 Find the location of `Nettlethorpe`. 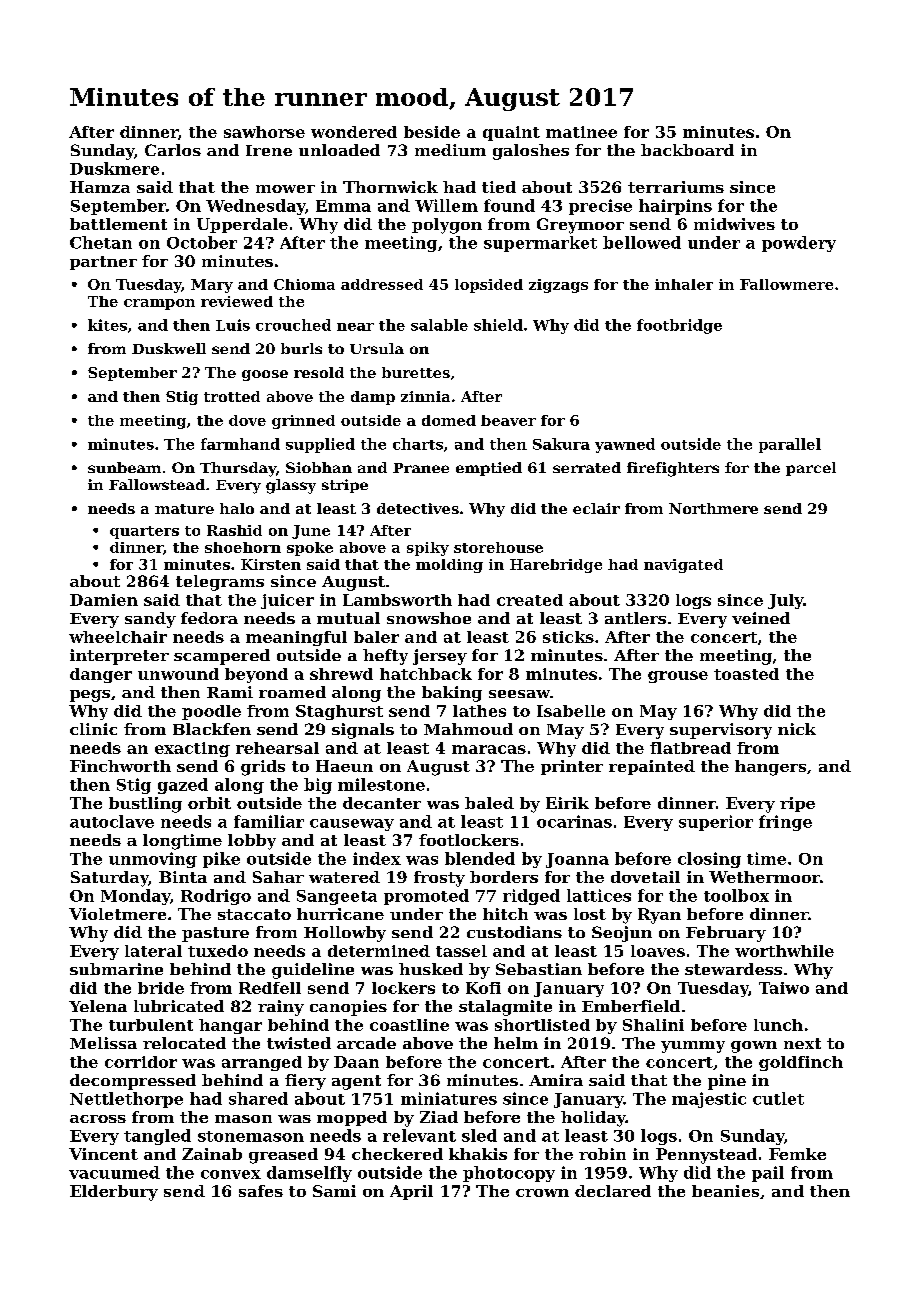

Nettlethorpe is located at coordinates (126, 1100).
